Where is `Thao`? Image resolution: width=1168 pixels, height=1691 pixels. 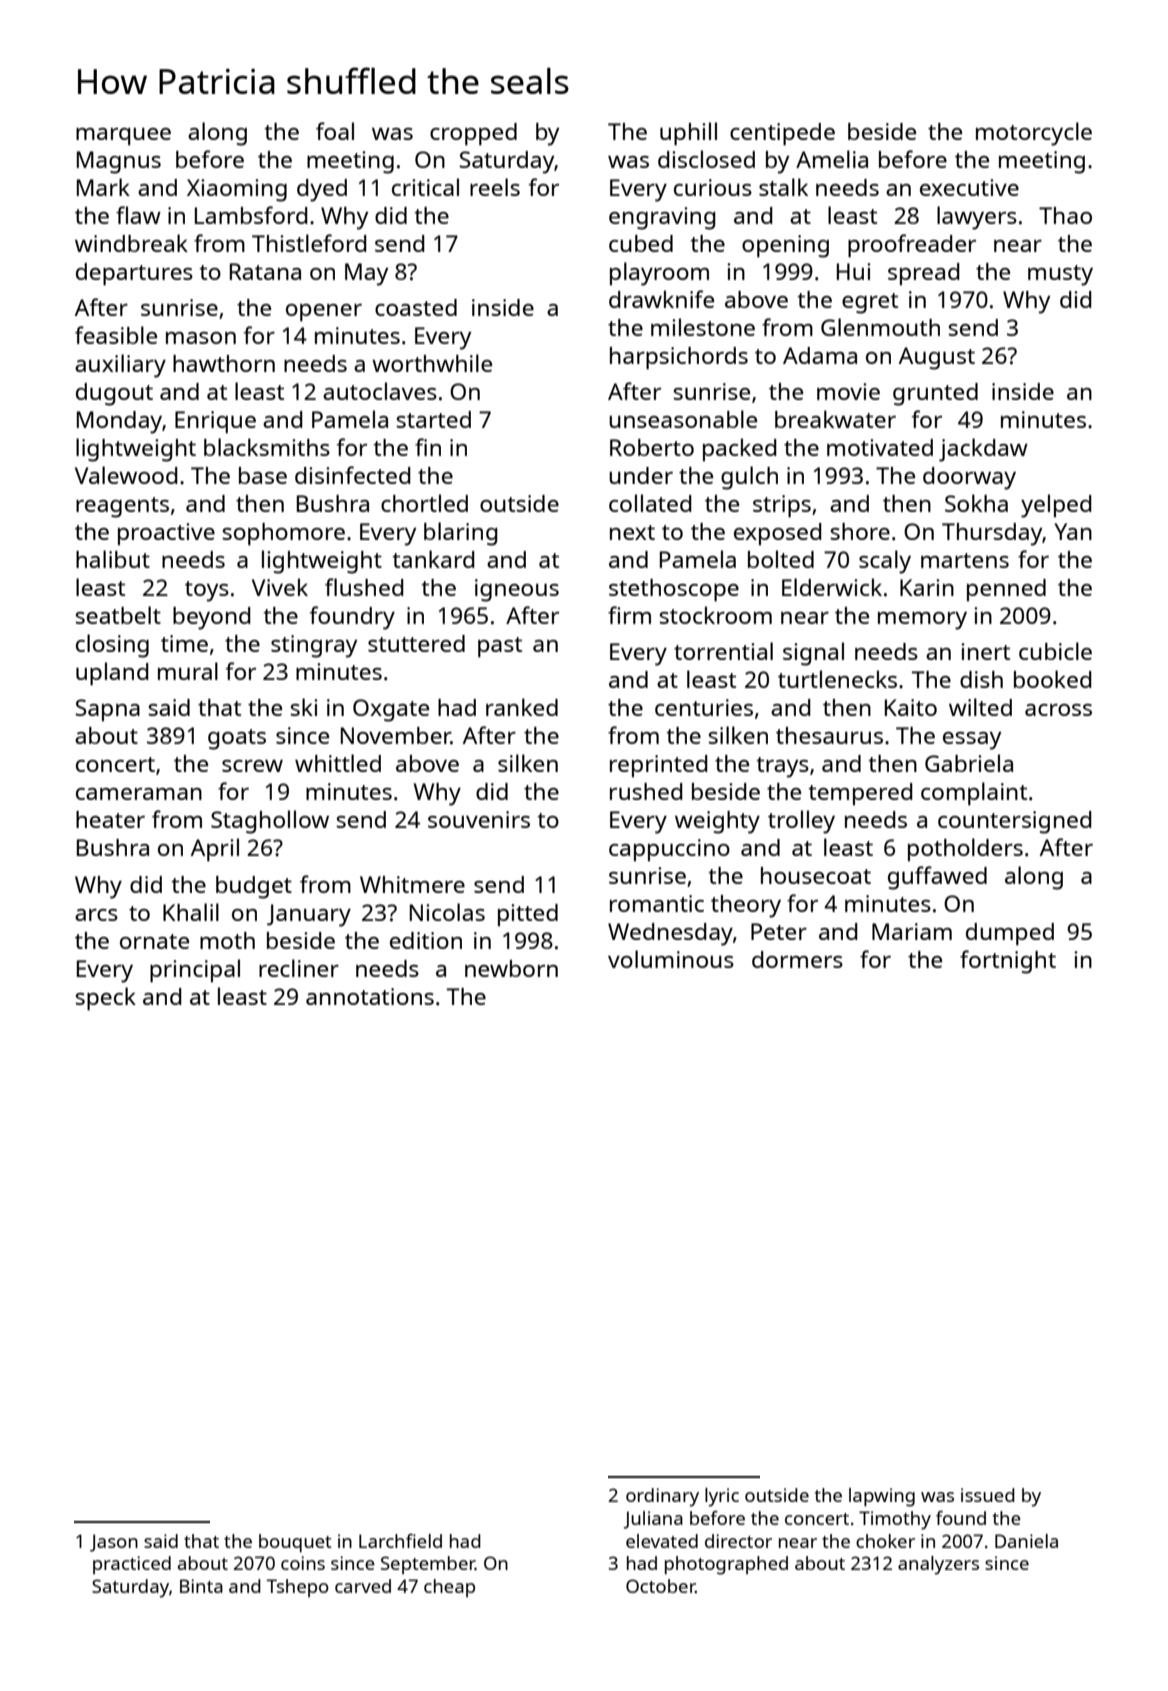 Thao is located at coordinates (1065, 215).
